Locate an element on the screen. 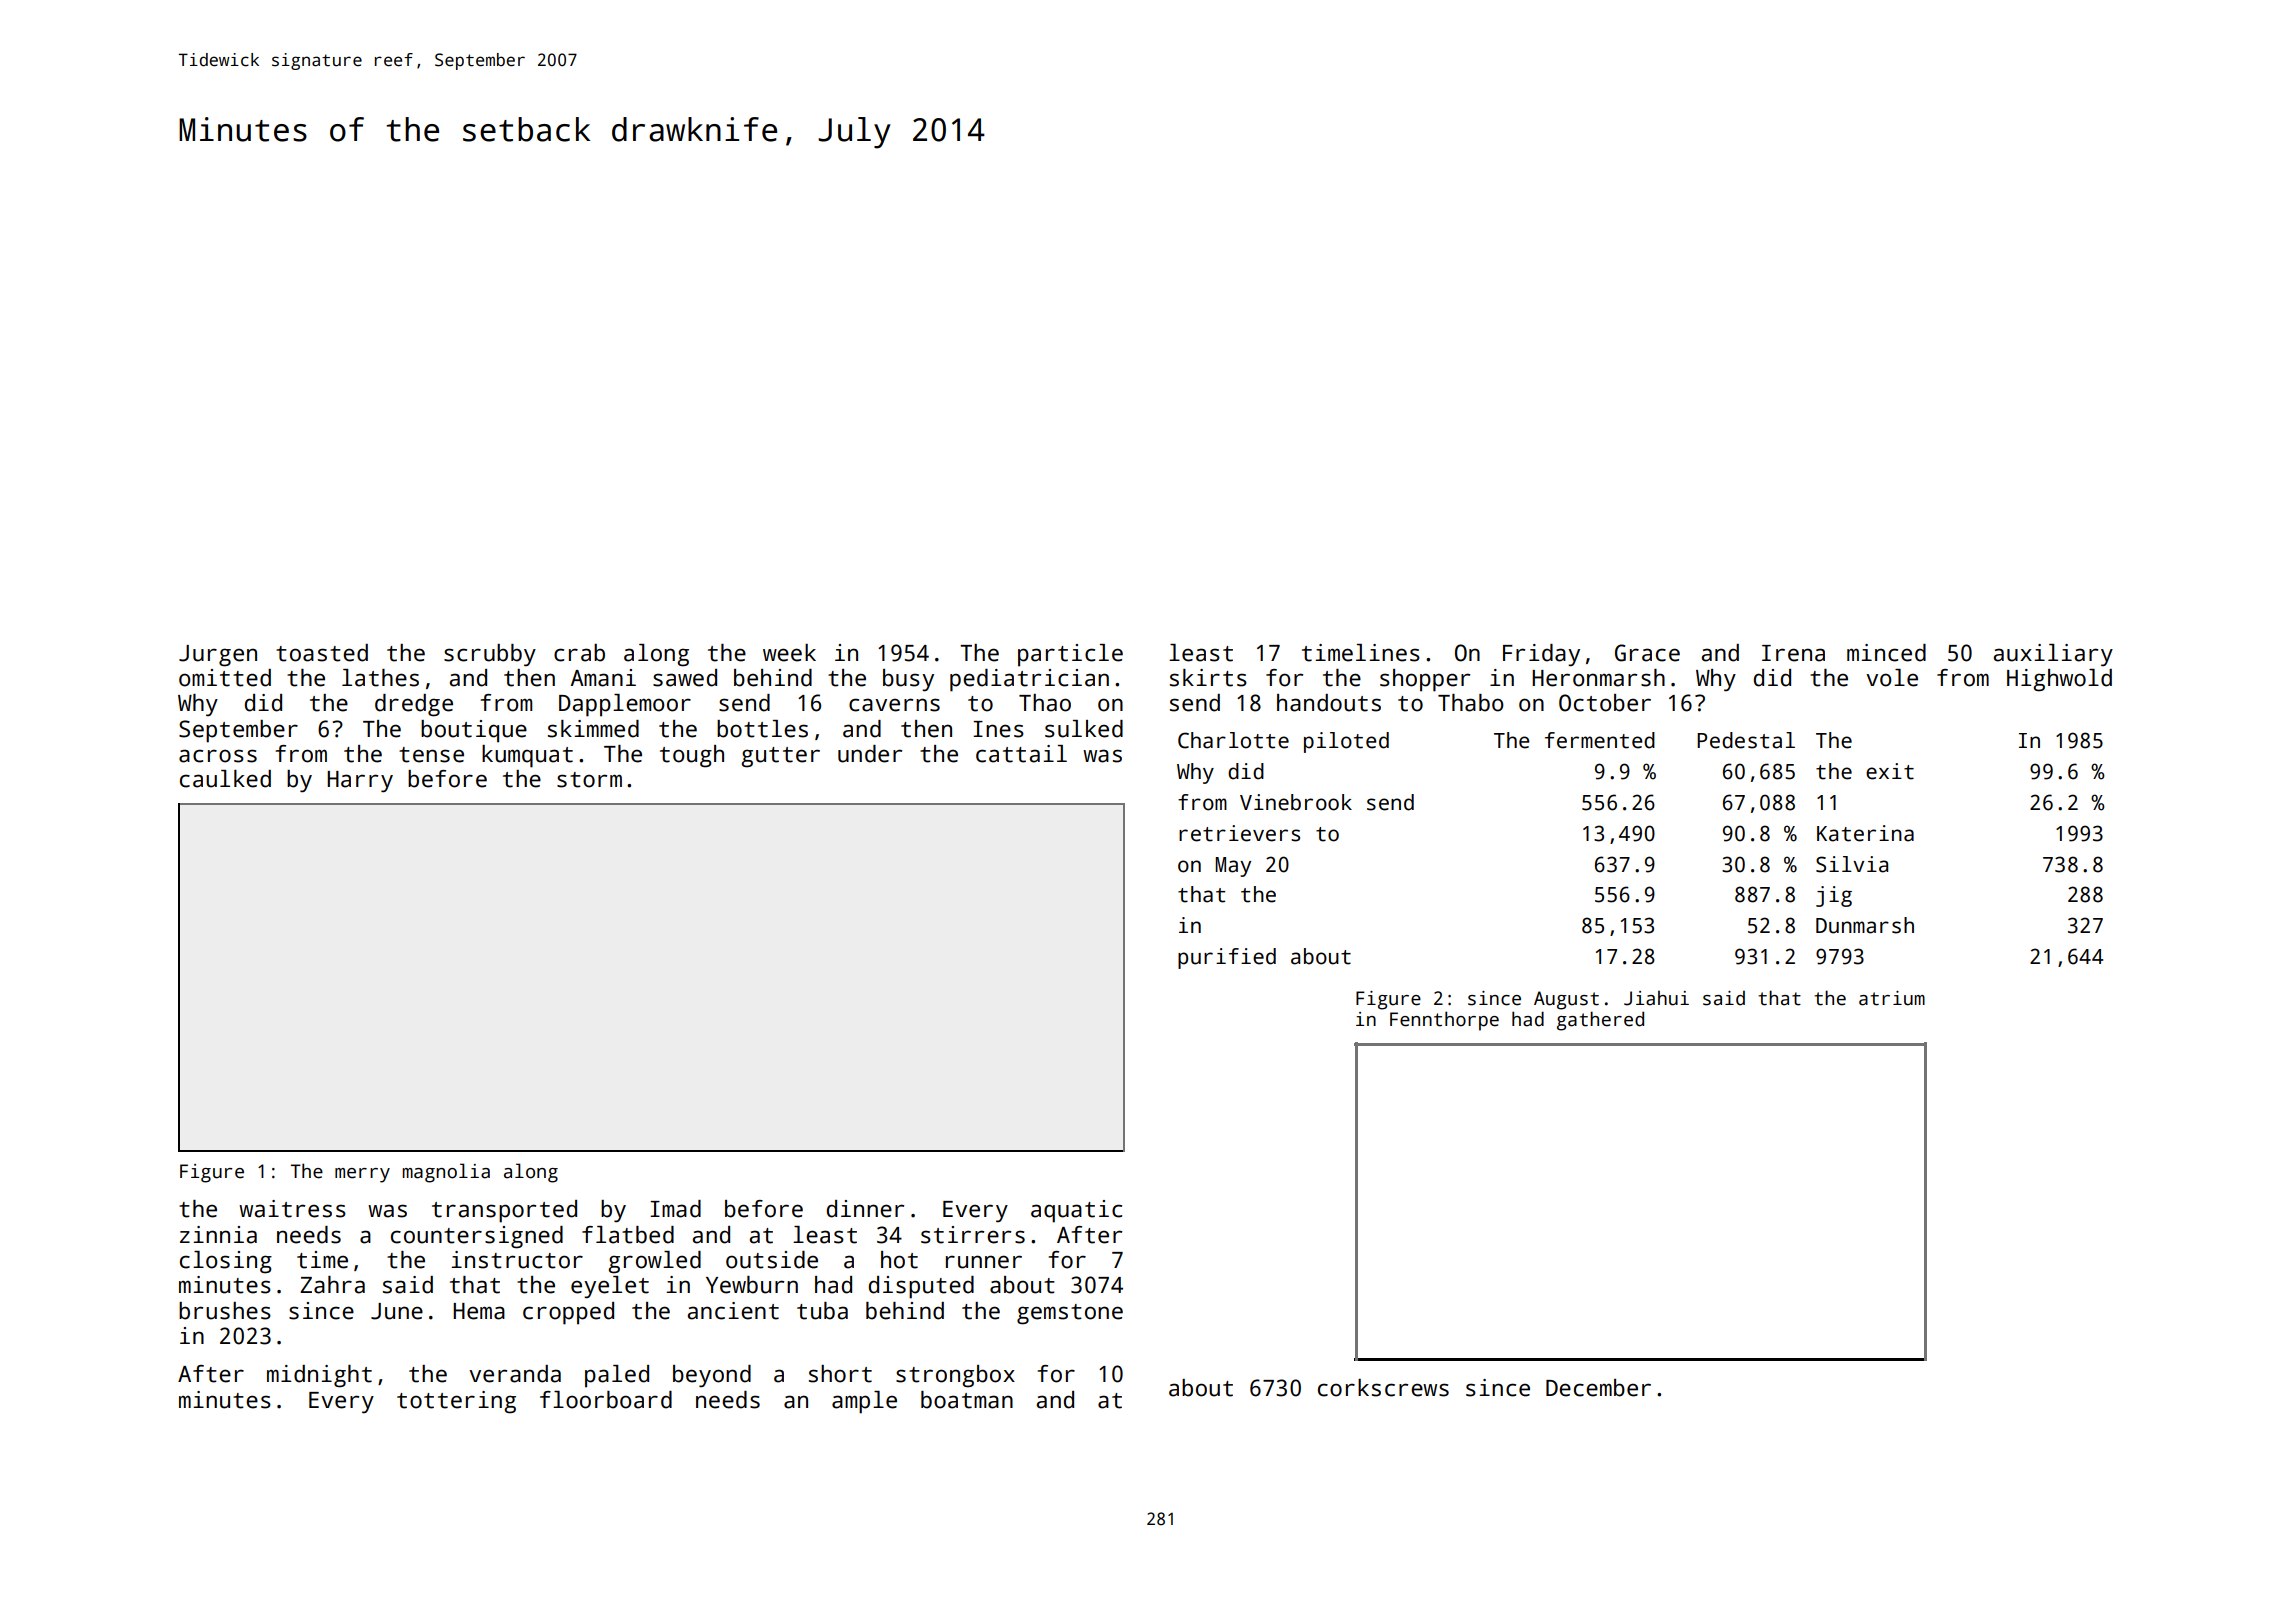 The image size is (2292, 1620). corkscrews is located at coordinates (1383, 1388).
